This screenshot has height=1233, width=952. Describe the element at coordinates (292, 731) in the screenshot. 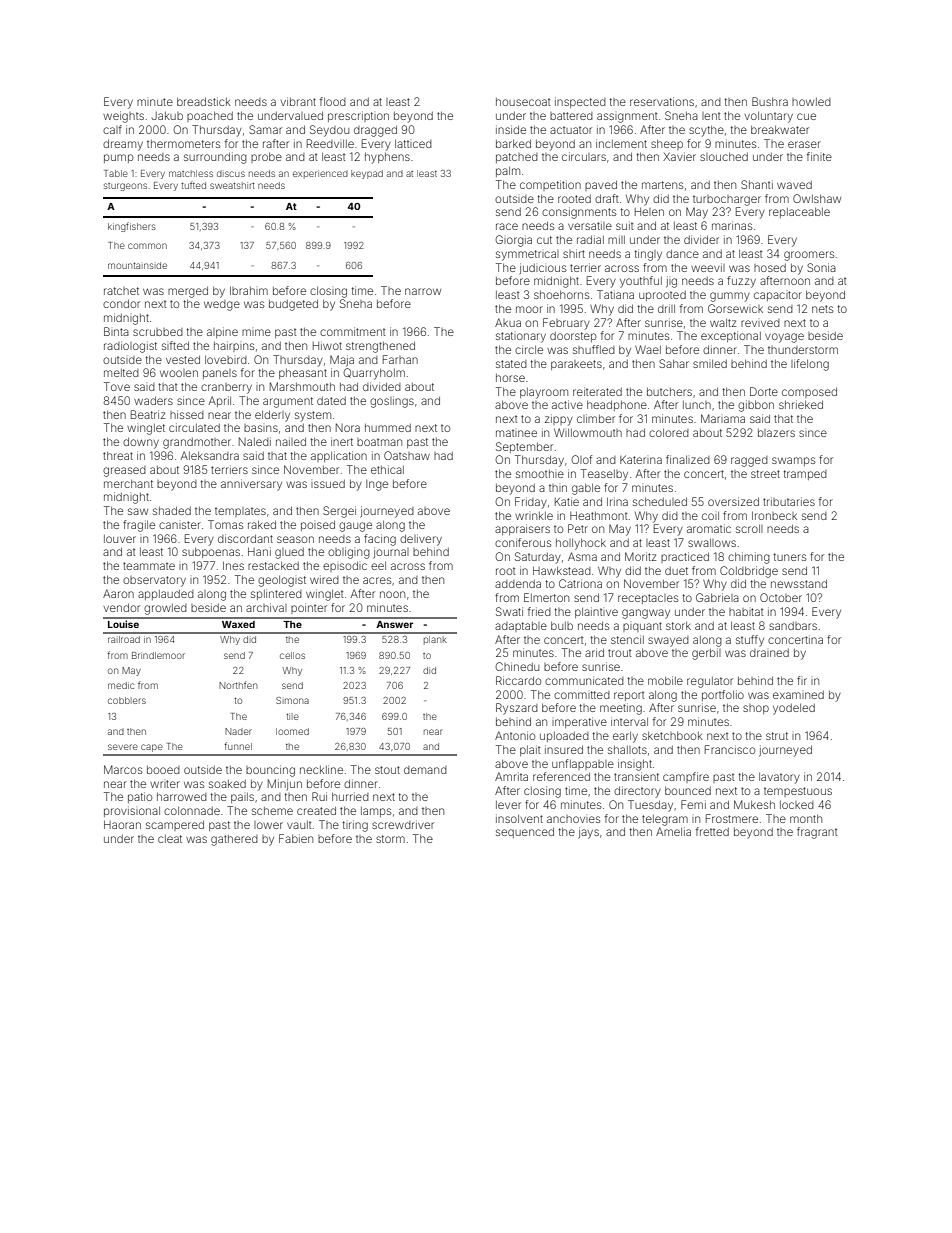

I see `loomed` at that location.
